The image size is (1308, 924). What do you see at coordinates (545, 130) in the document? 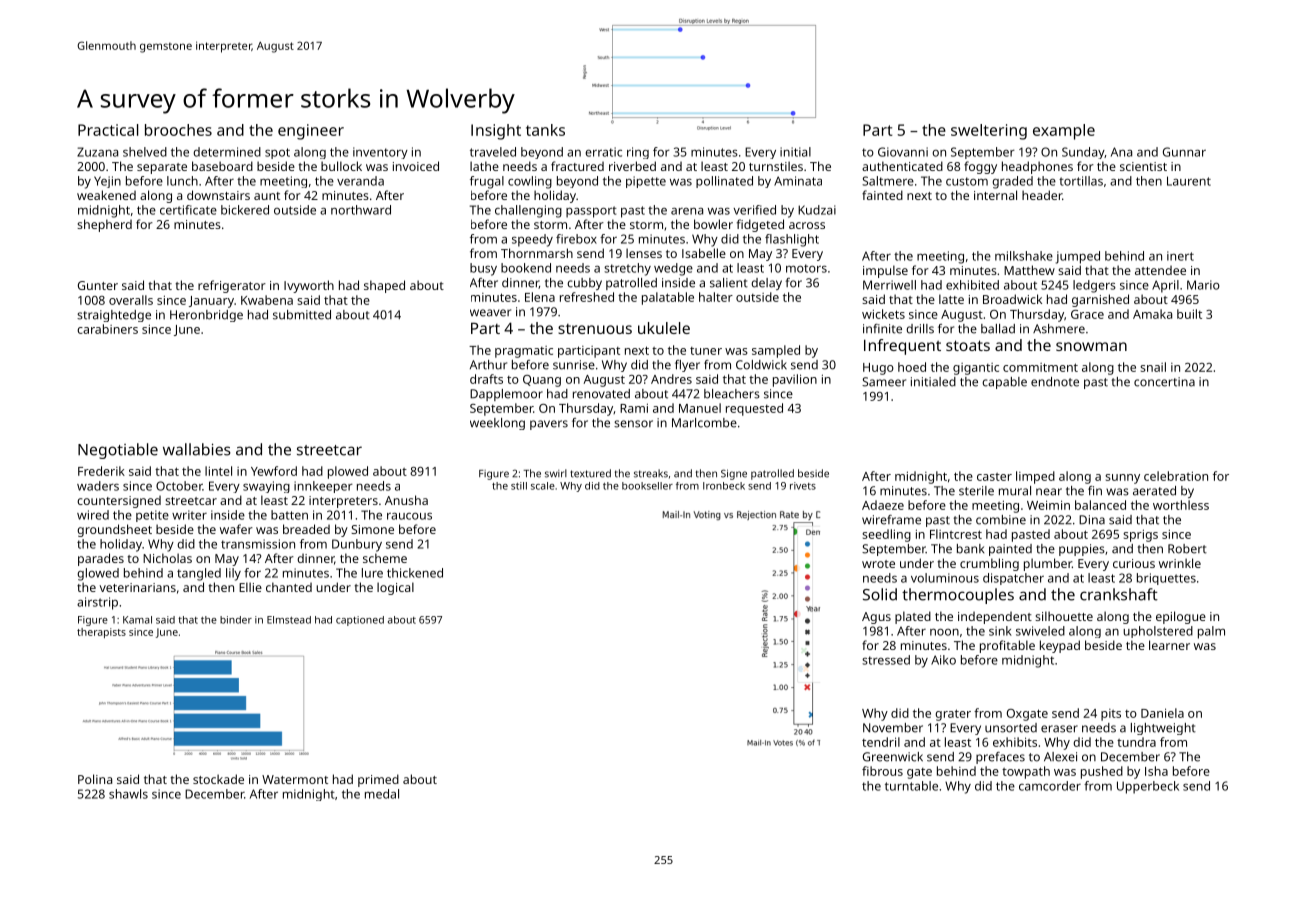
I see `tanks` at bounding box center [545, 130].
